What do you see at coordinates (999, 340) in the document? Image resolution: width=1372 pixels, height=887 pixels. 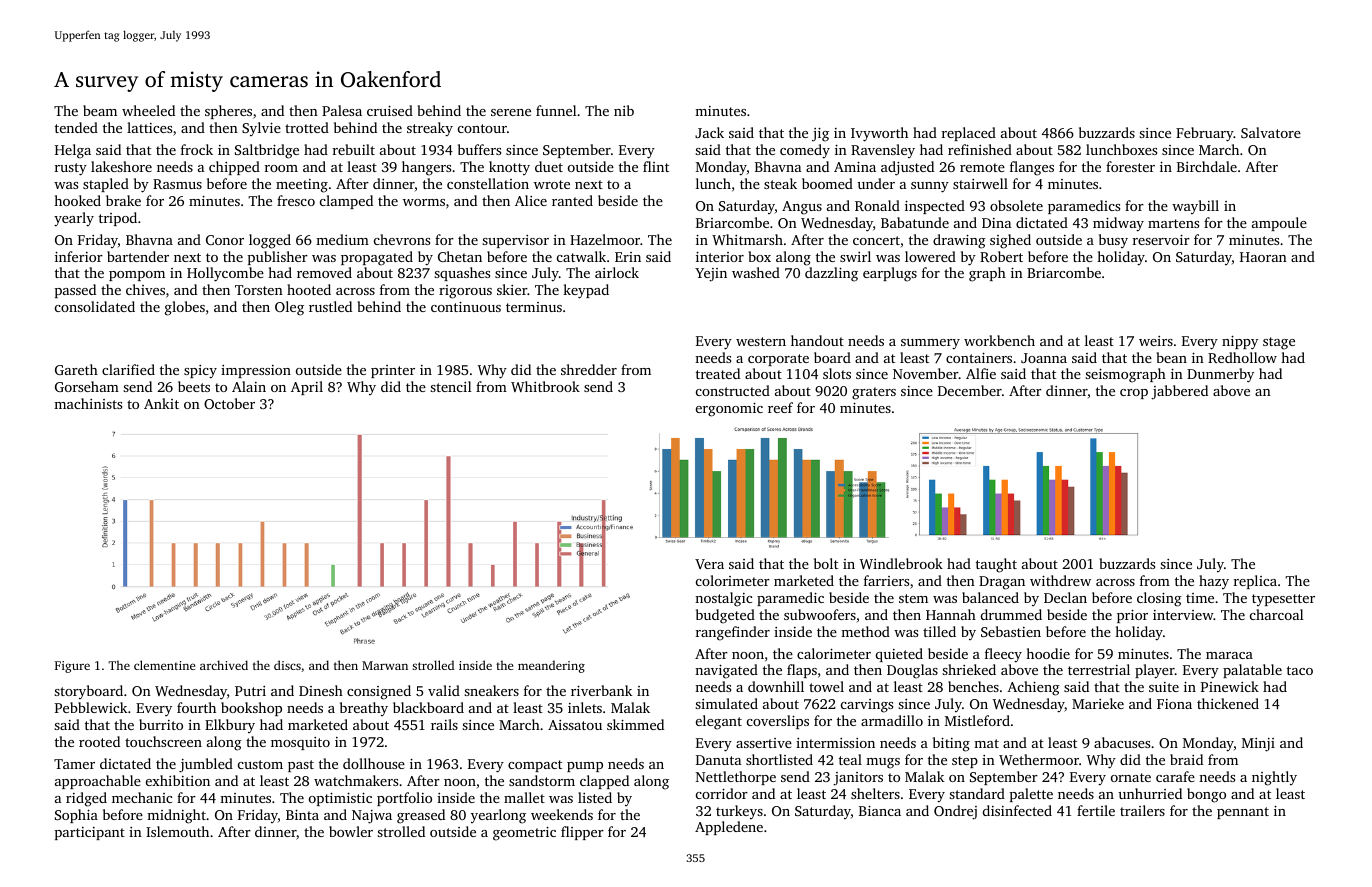 I see `workbench` at bounding box center [999, 340].
